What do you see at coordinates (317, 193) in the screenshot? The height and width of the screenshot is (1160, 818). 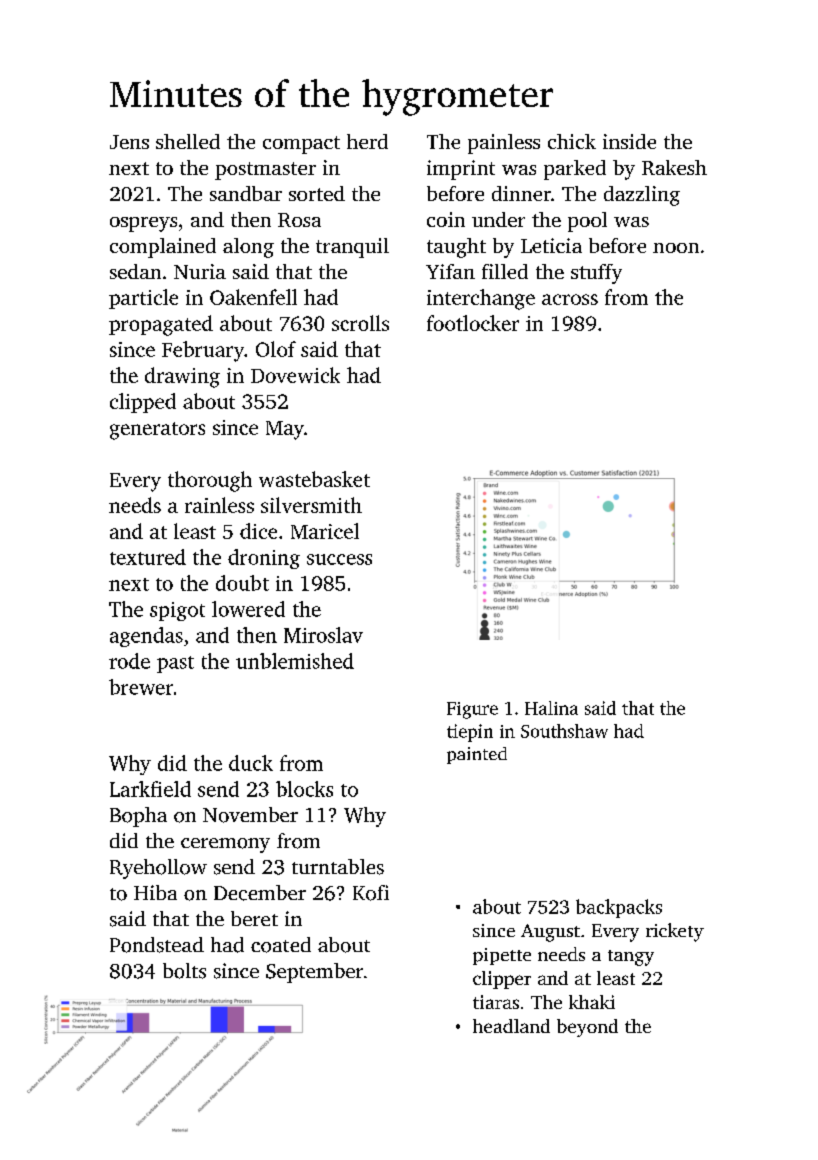 I see `sorted` at bounding box center [317, 193].
